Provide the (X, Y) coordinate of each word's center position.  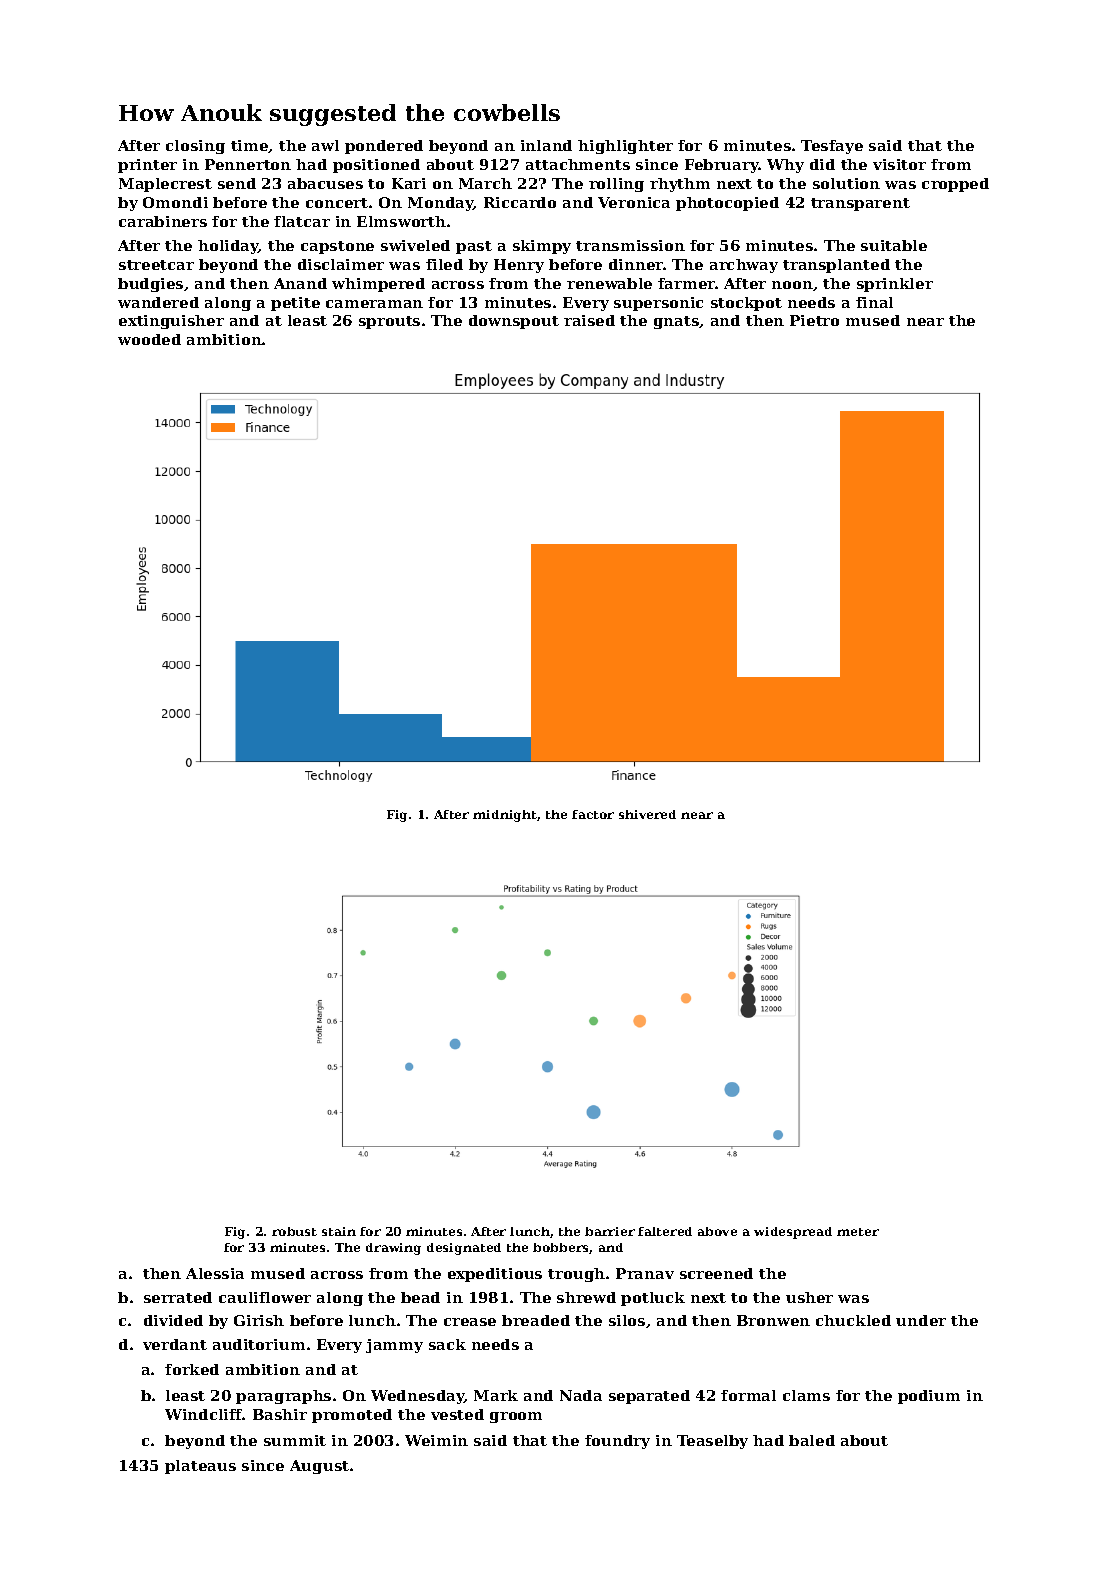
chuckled (853, 1320)
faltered (665, 1231)
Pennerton (248, 164)
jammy (394, 1346)
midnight (505, 816)
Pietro (814, 320)
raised (589, 320)
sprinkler (895, 285)
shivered (647, 814)
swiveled (415, 245)
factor (593, 814)
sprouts (389, 322)
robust (294, 1231)
